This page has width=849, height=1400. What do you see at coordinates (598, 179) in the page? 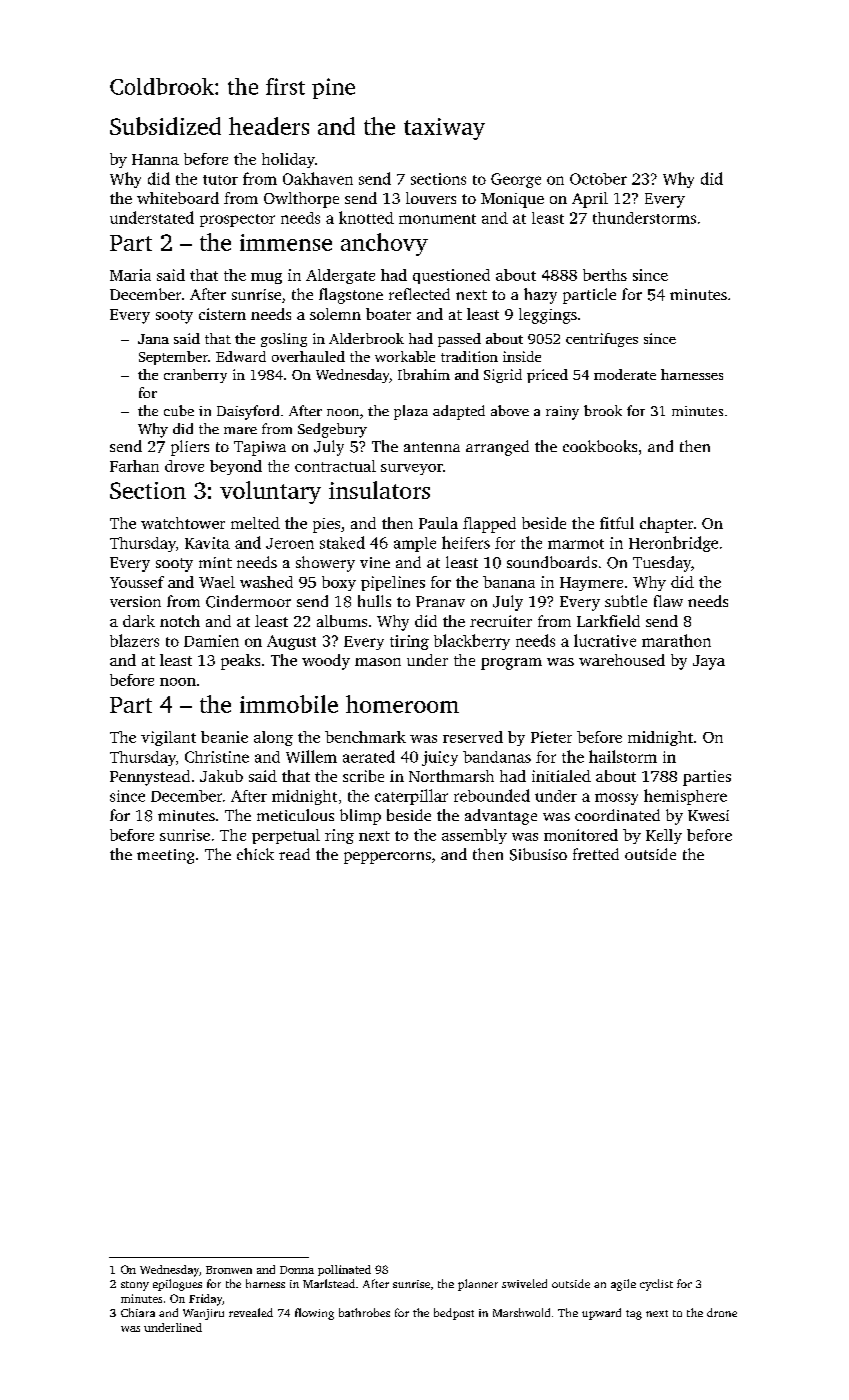
I see `October` at bounding box center [598, 179].
